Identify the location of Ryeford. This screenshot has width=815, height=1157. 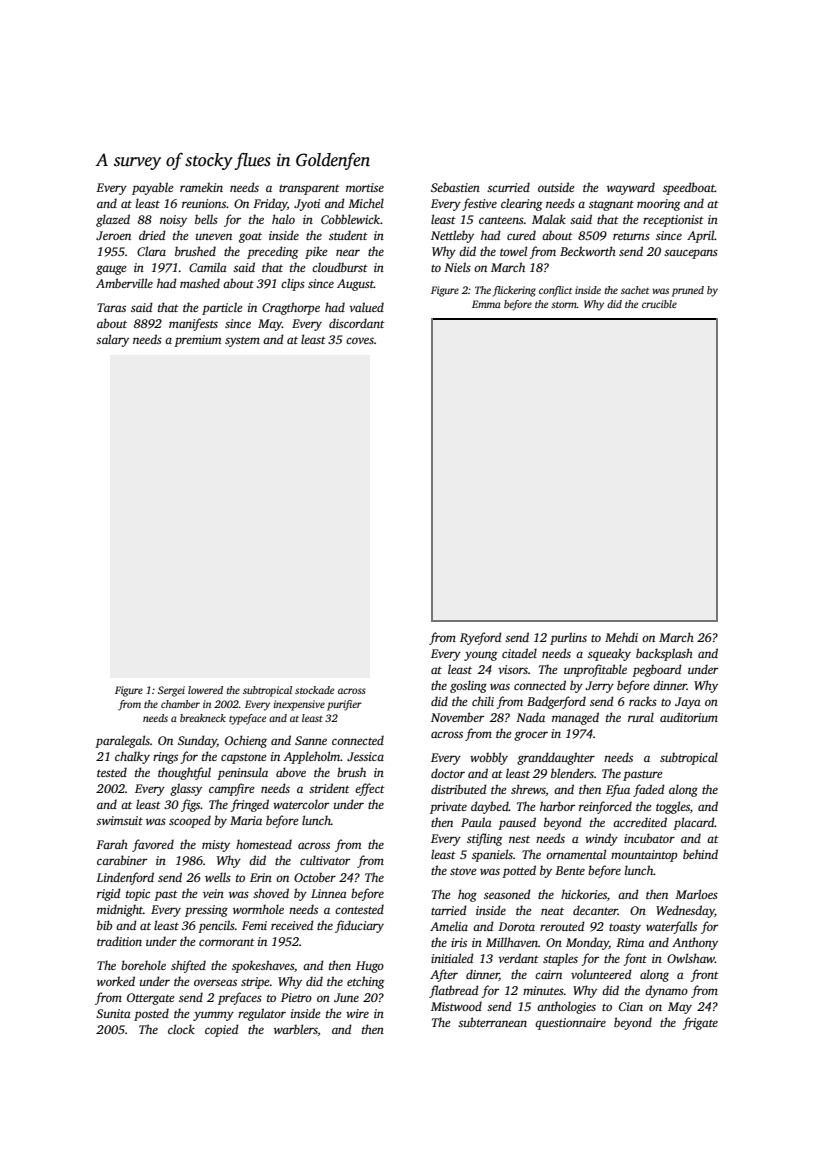
(481, 638).
